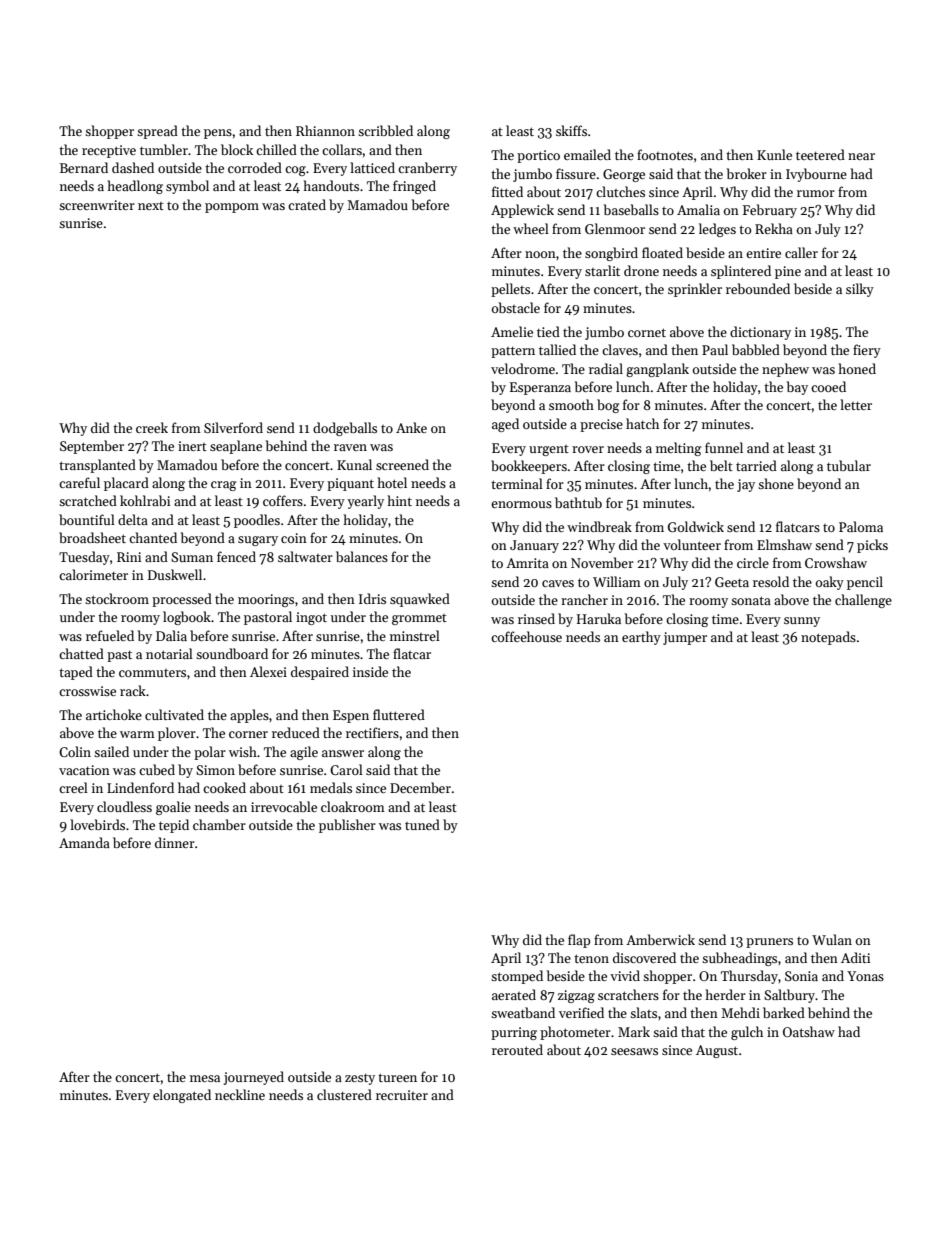 The width and height of the screenshot is (952, 1233). Describe the element at coordinates (832, 939) in the screenshot. I see `Wulan` at that location.
